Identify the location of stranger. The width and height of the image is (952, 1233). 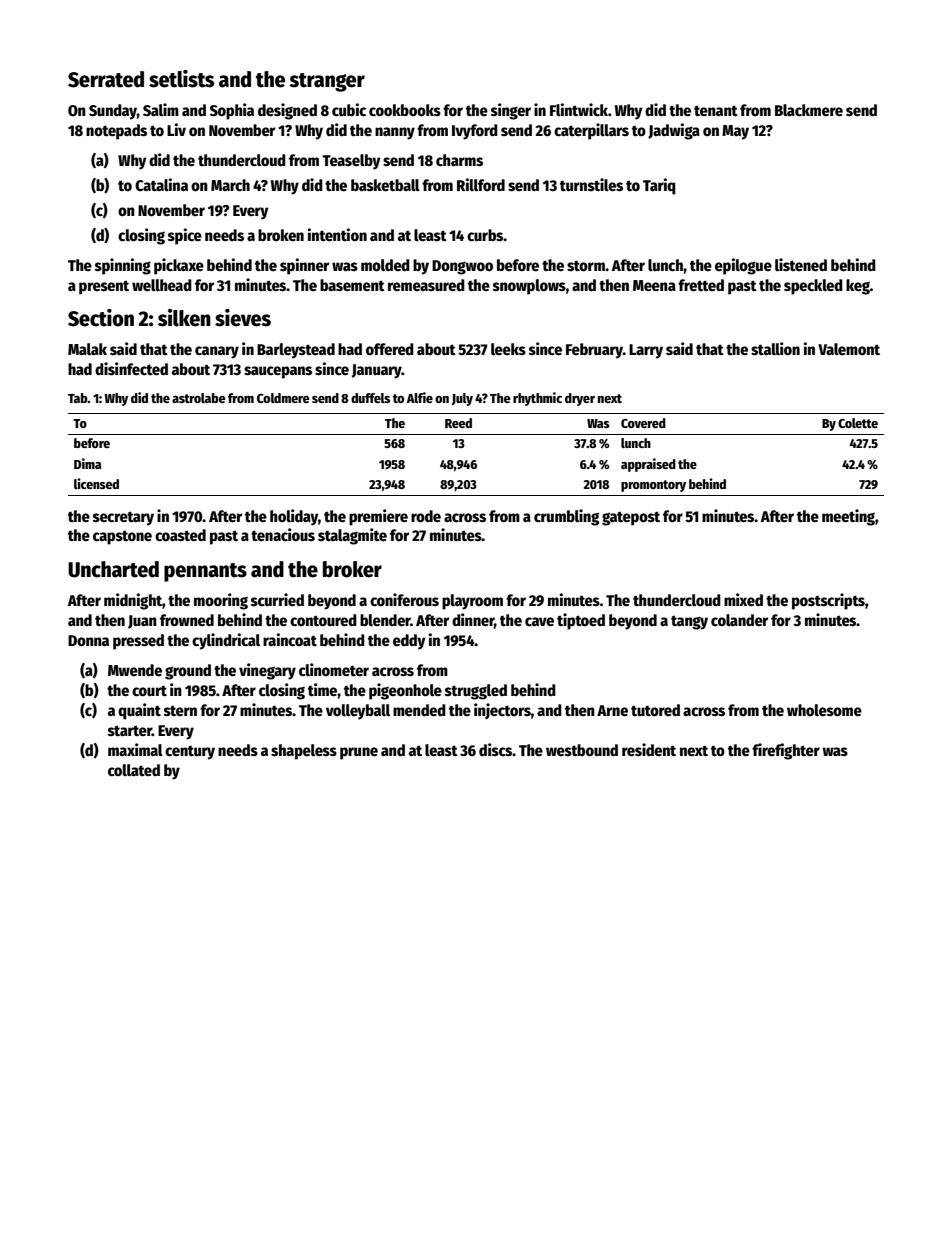
(327, 82).
